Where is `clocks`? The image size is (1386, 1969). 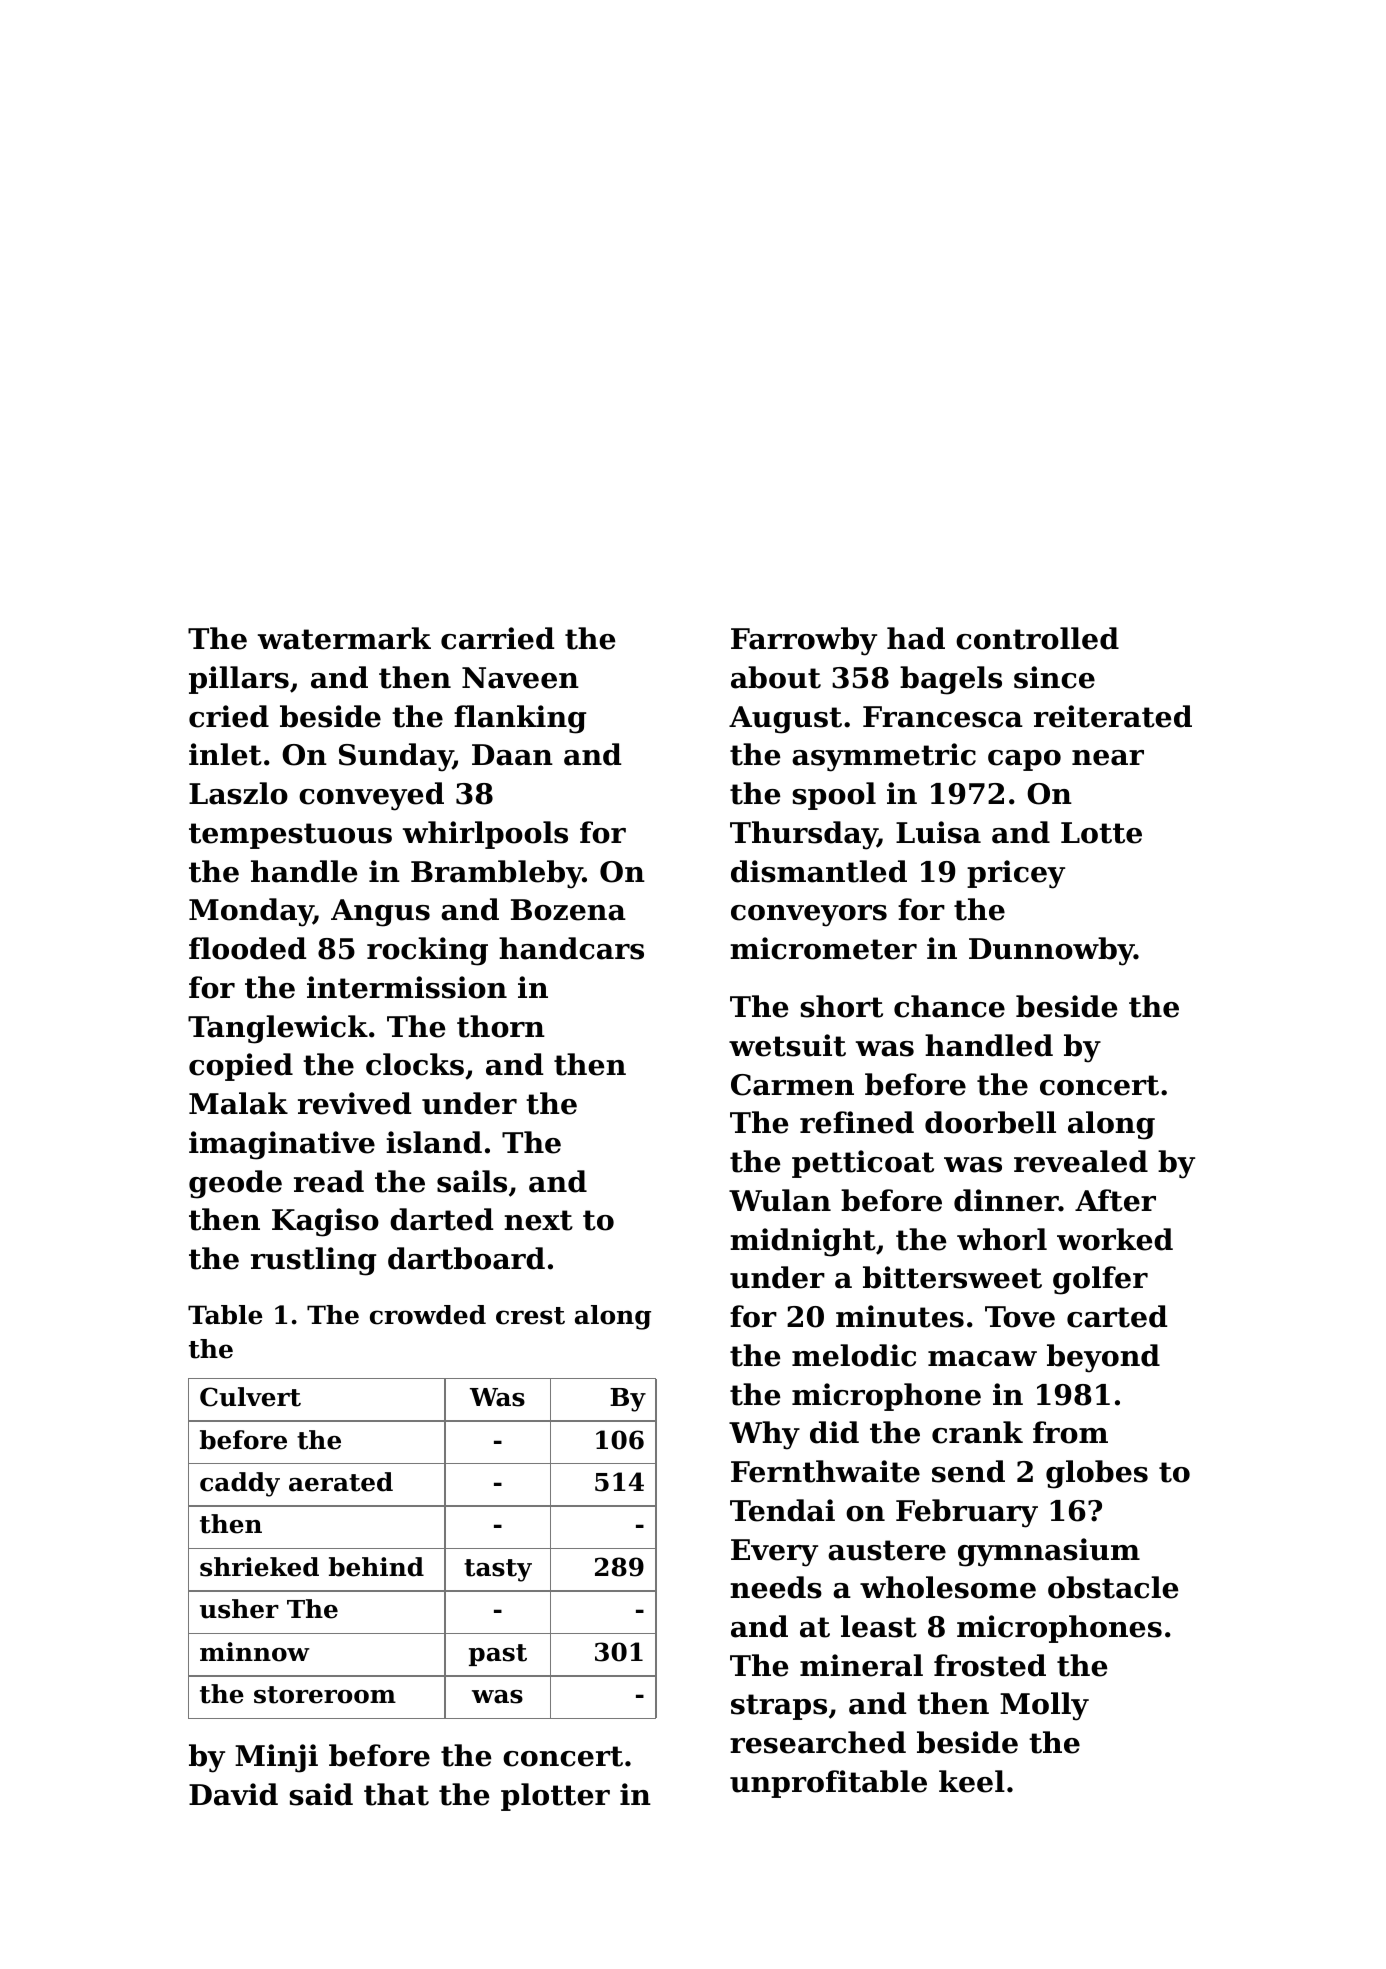
clocks is located at coordinates (415, 1064).
